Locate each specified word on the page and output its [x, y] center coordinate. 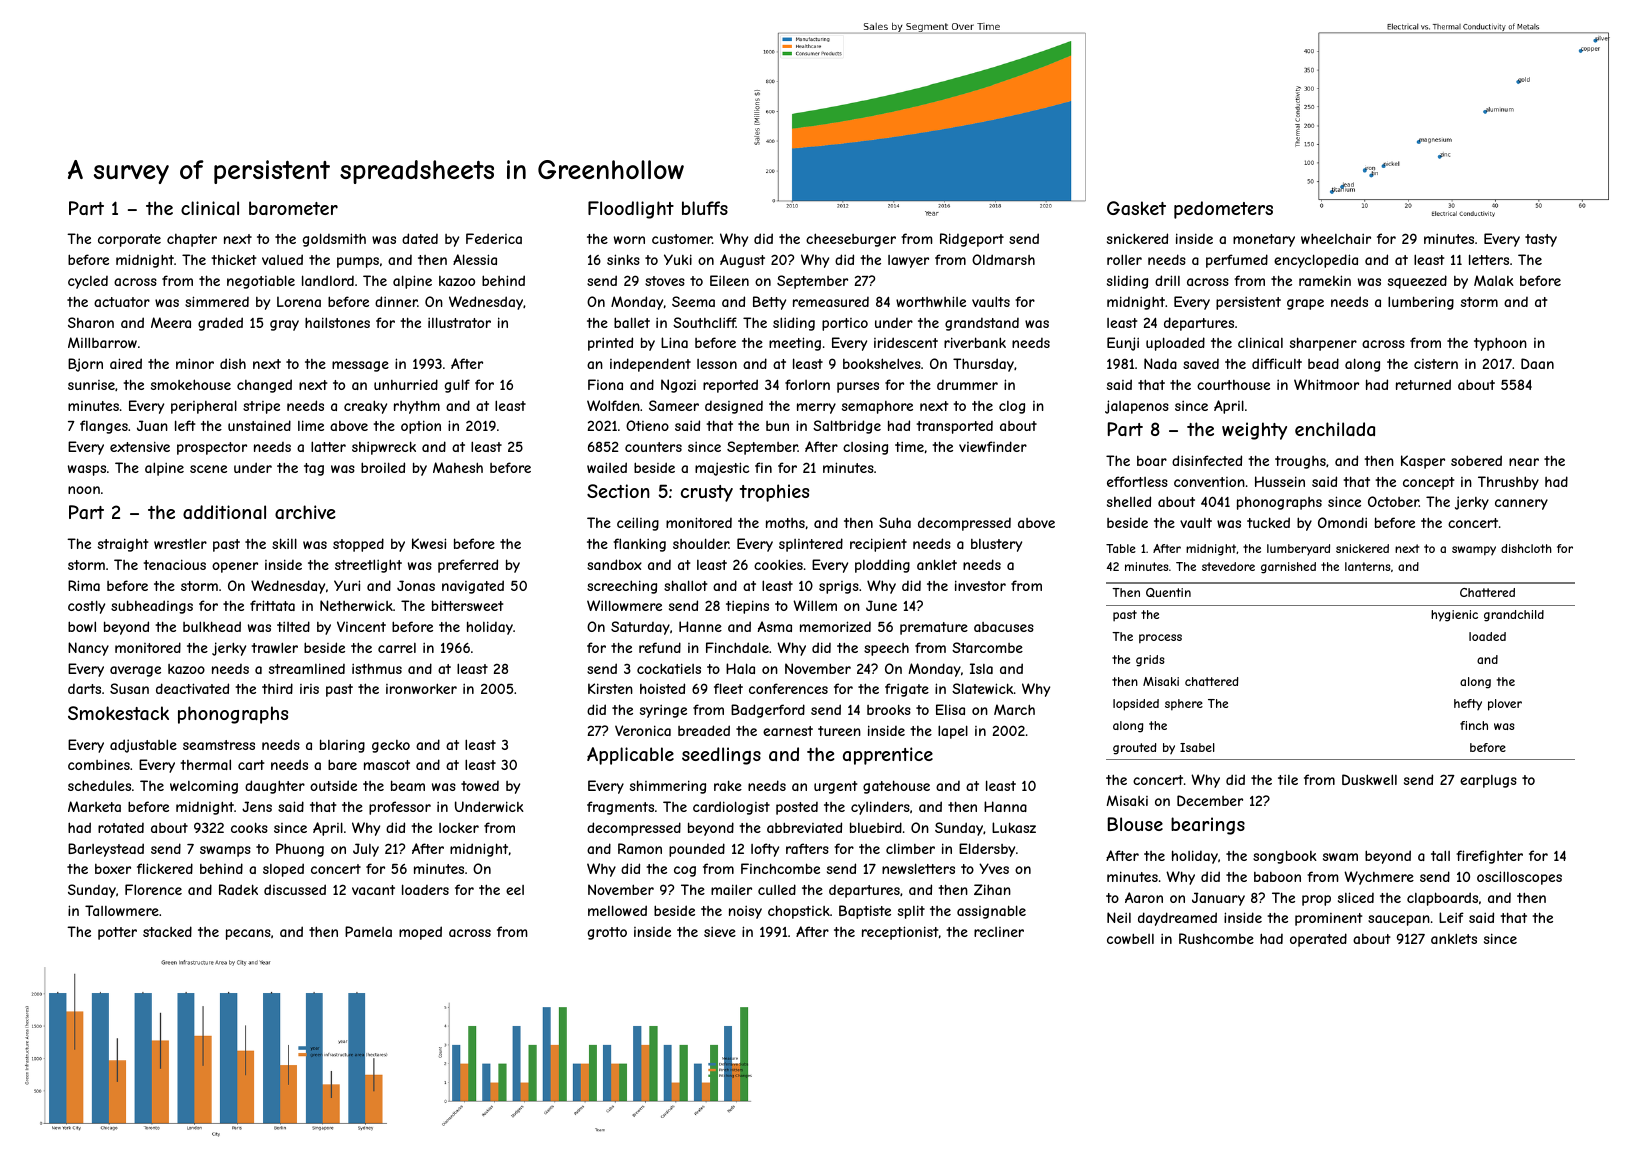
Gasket [1136, 208]
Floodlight [631, 210]
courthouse [1233, 385]
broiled [383, 467]
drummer [967, 385]
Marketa [94, 806]
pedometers [1223, 210]
